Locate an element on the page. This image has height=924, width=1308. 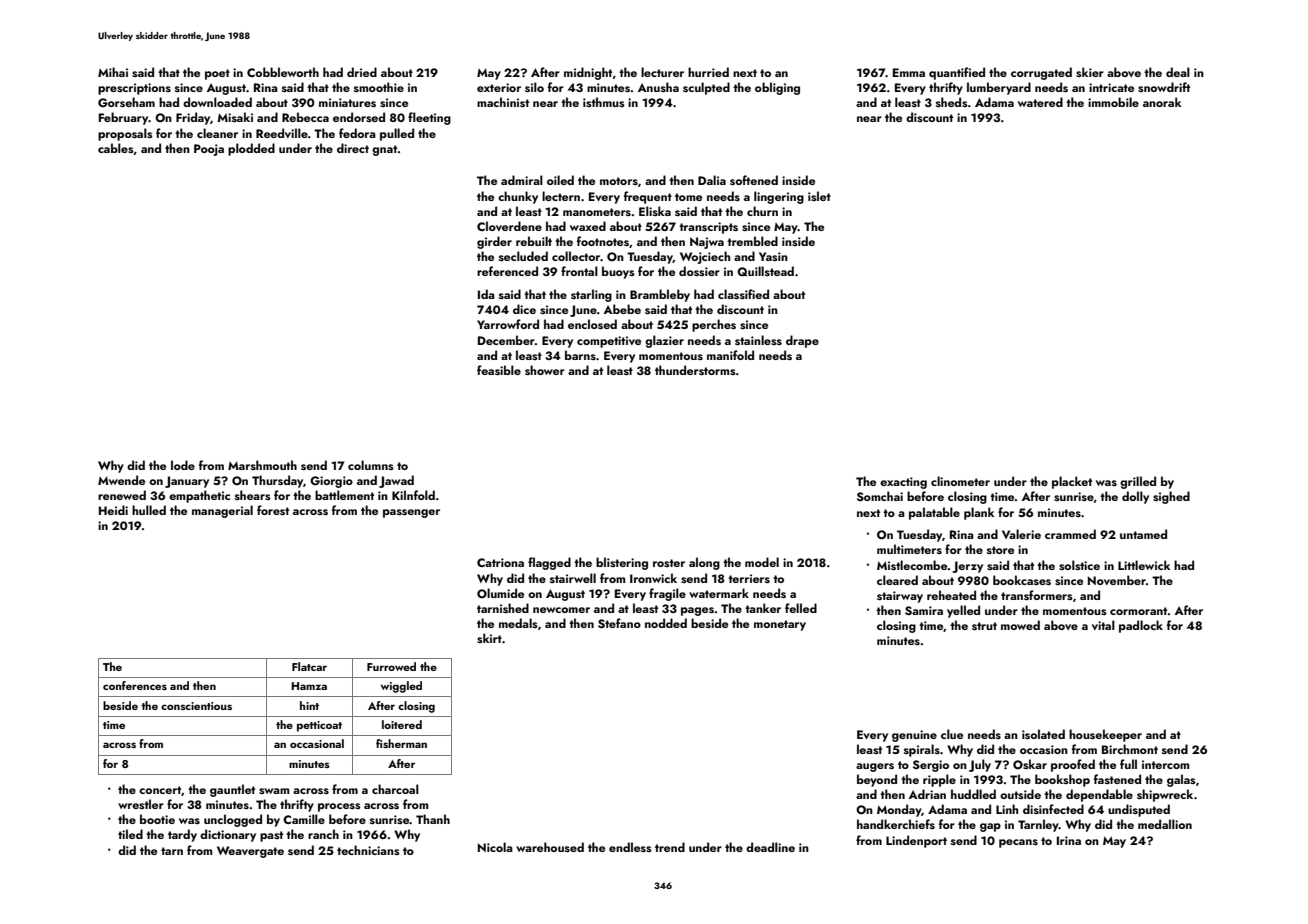
exacting is located at coordinates (903, 483).
